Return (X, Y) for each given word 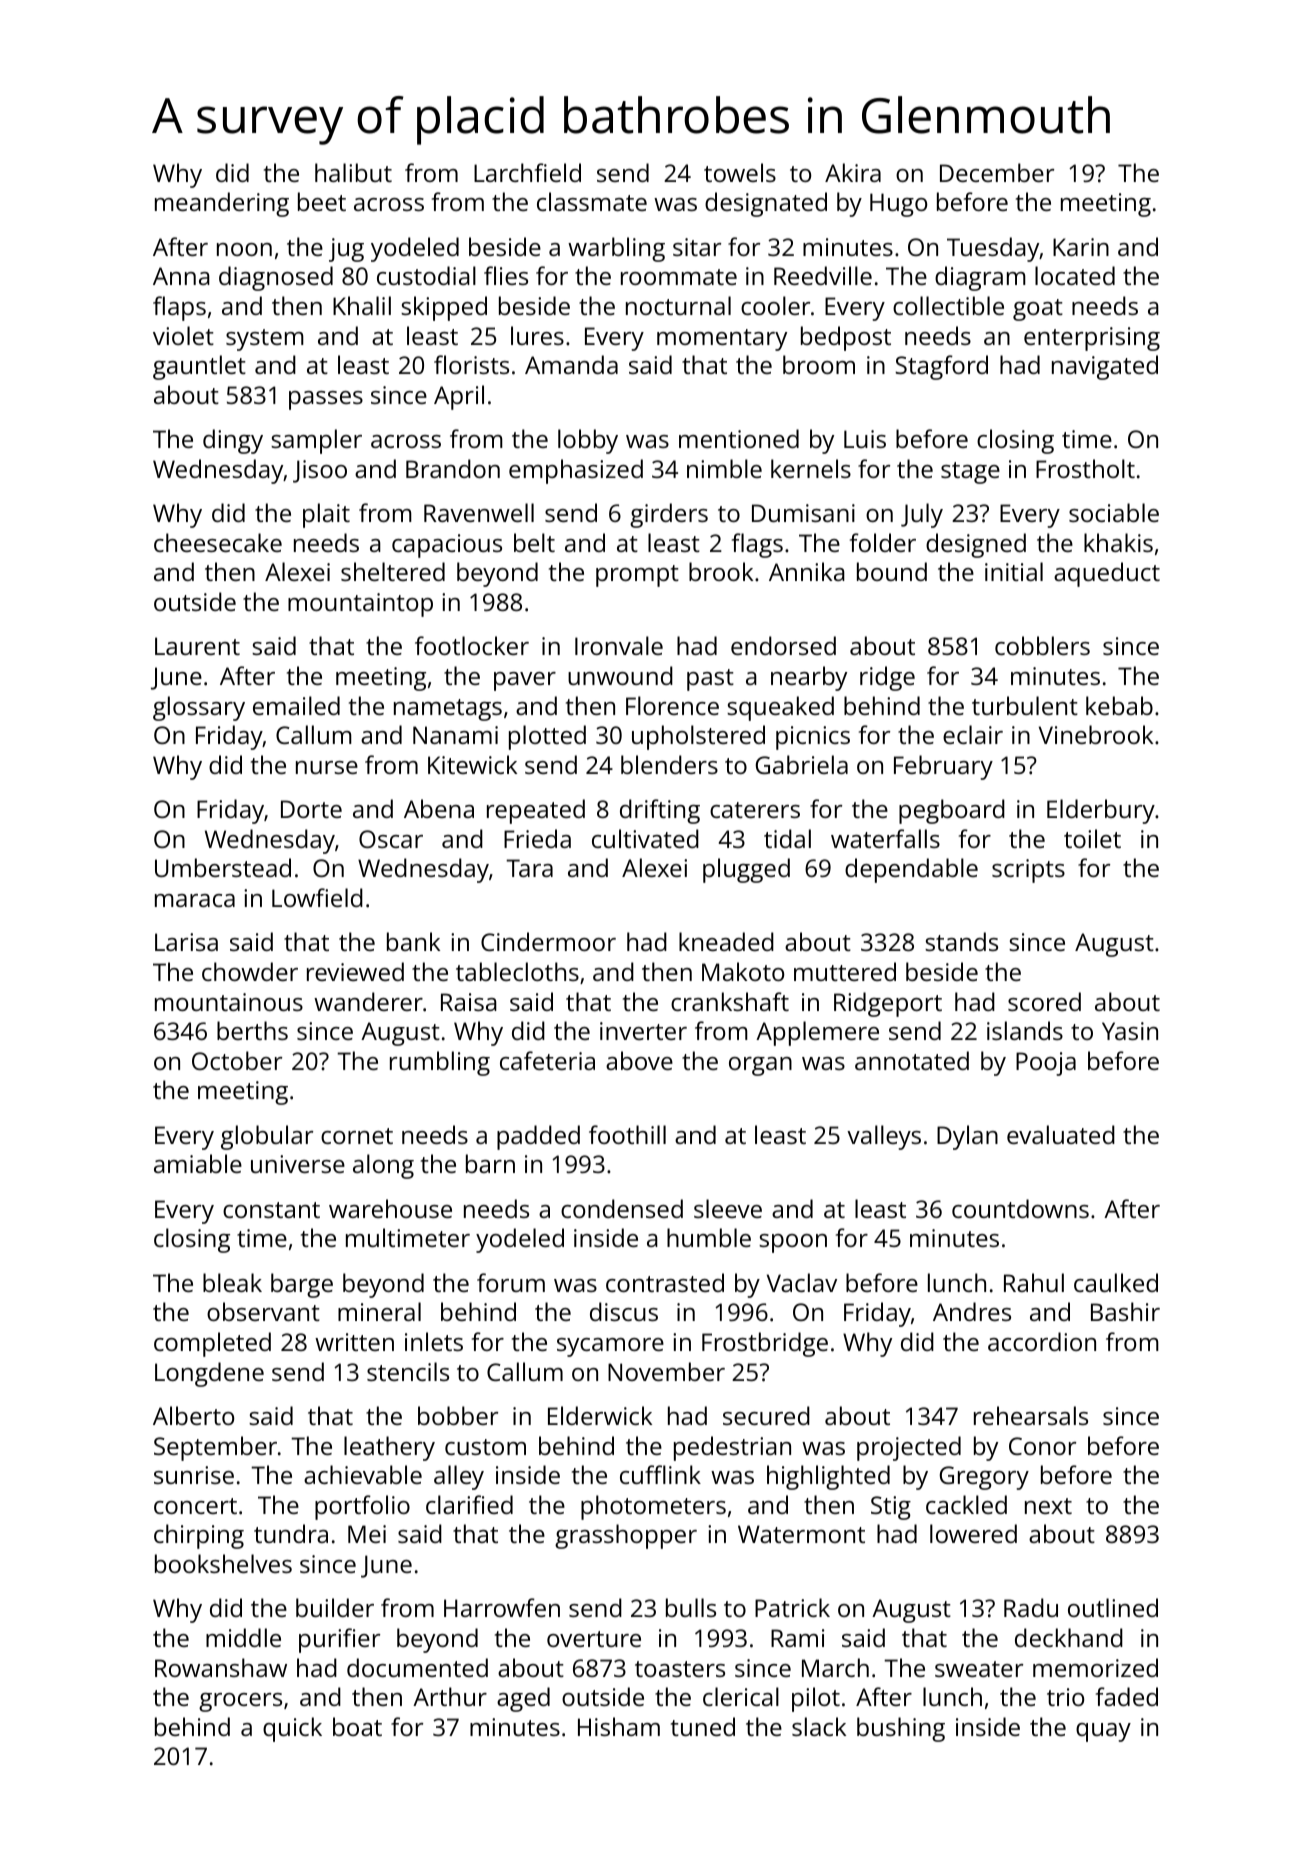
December (997, 172)
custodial (426, 275)
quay (1103, 1732)
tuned (703, 1726)
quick (292, 1729)
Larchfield (527, 172)
